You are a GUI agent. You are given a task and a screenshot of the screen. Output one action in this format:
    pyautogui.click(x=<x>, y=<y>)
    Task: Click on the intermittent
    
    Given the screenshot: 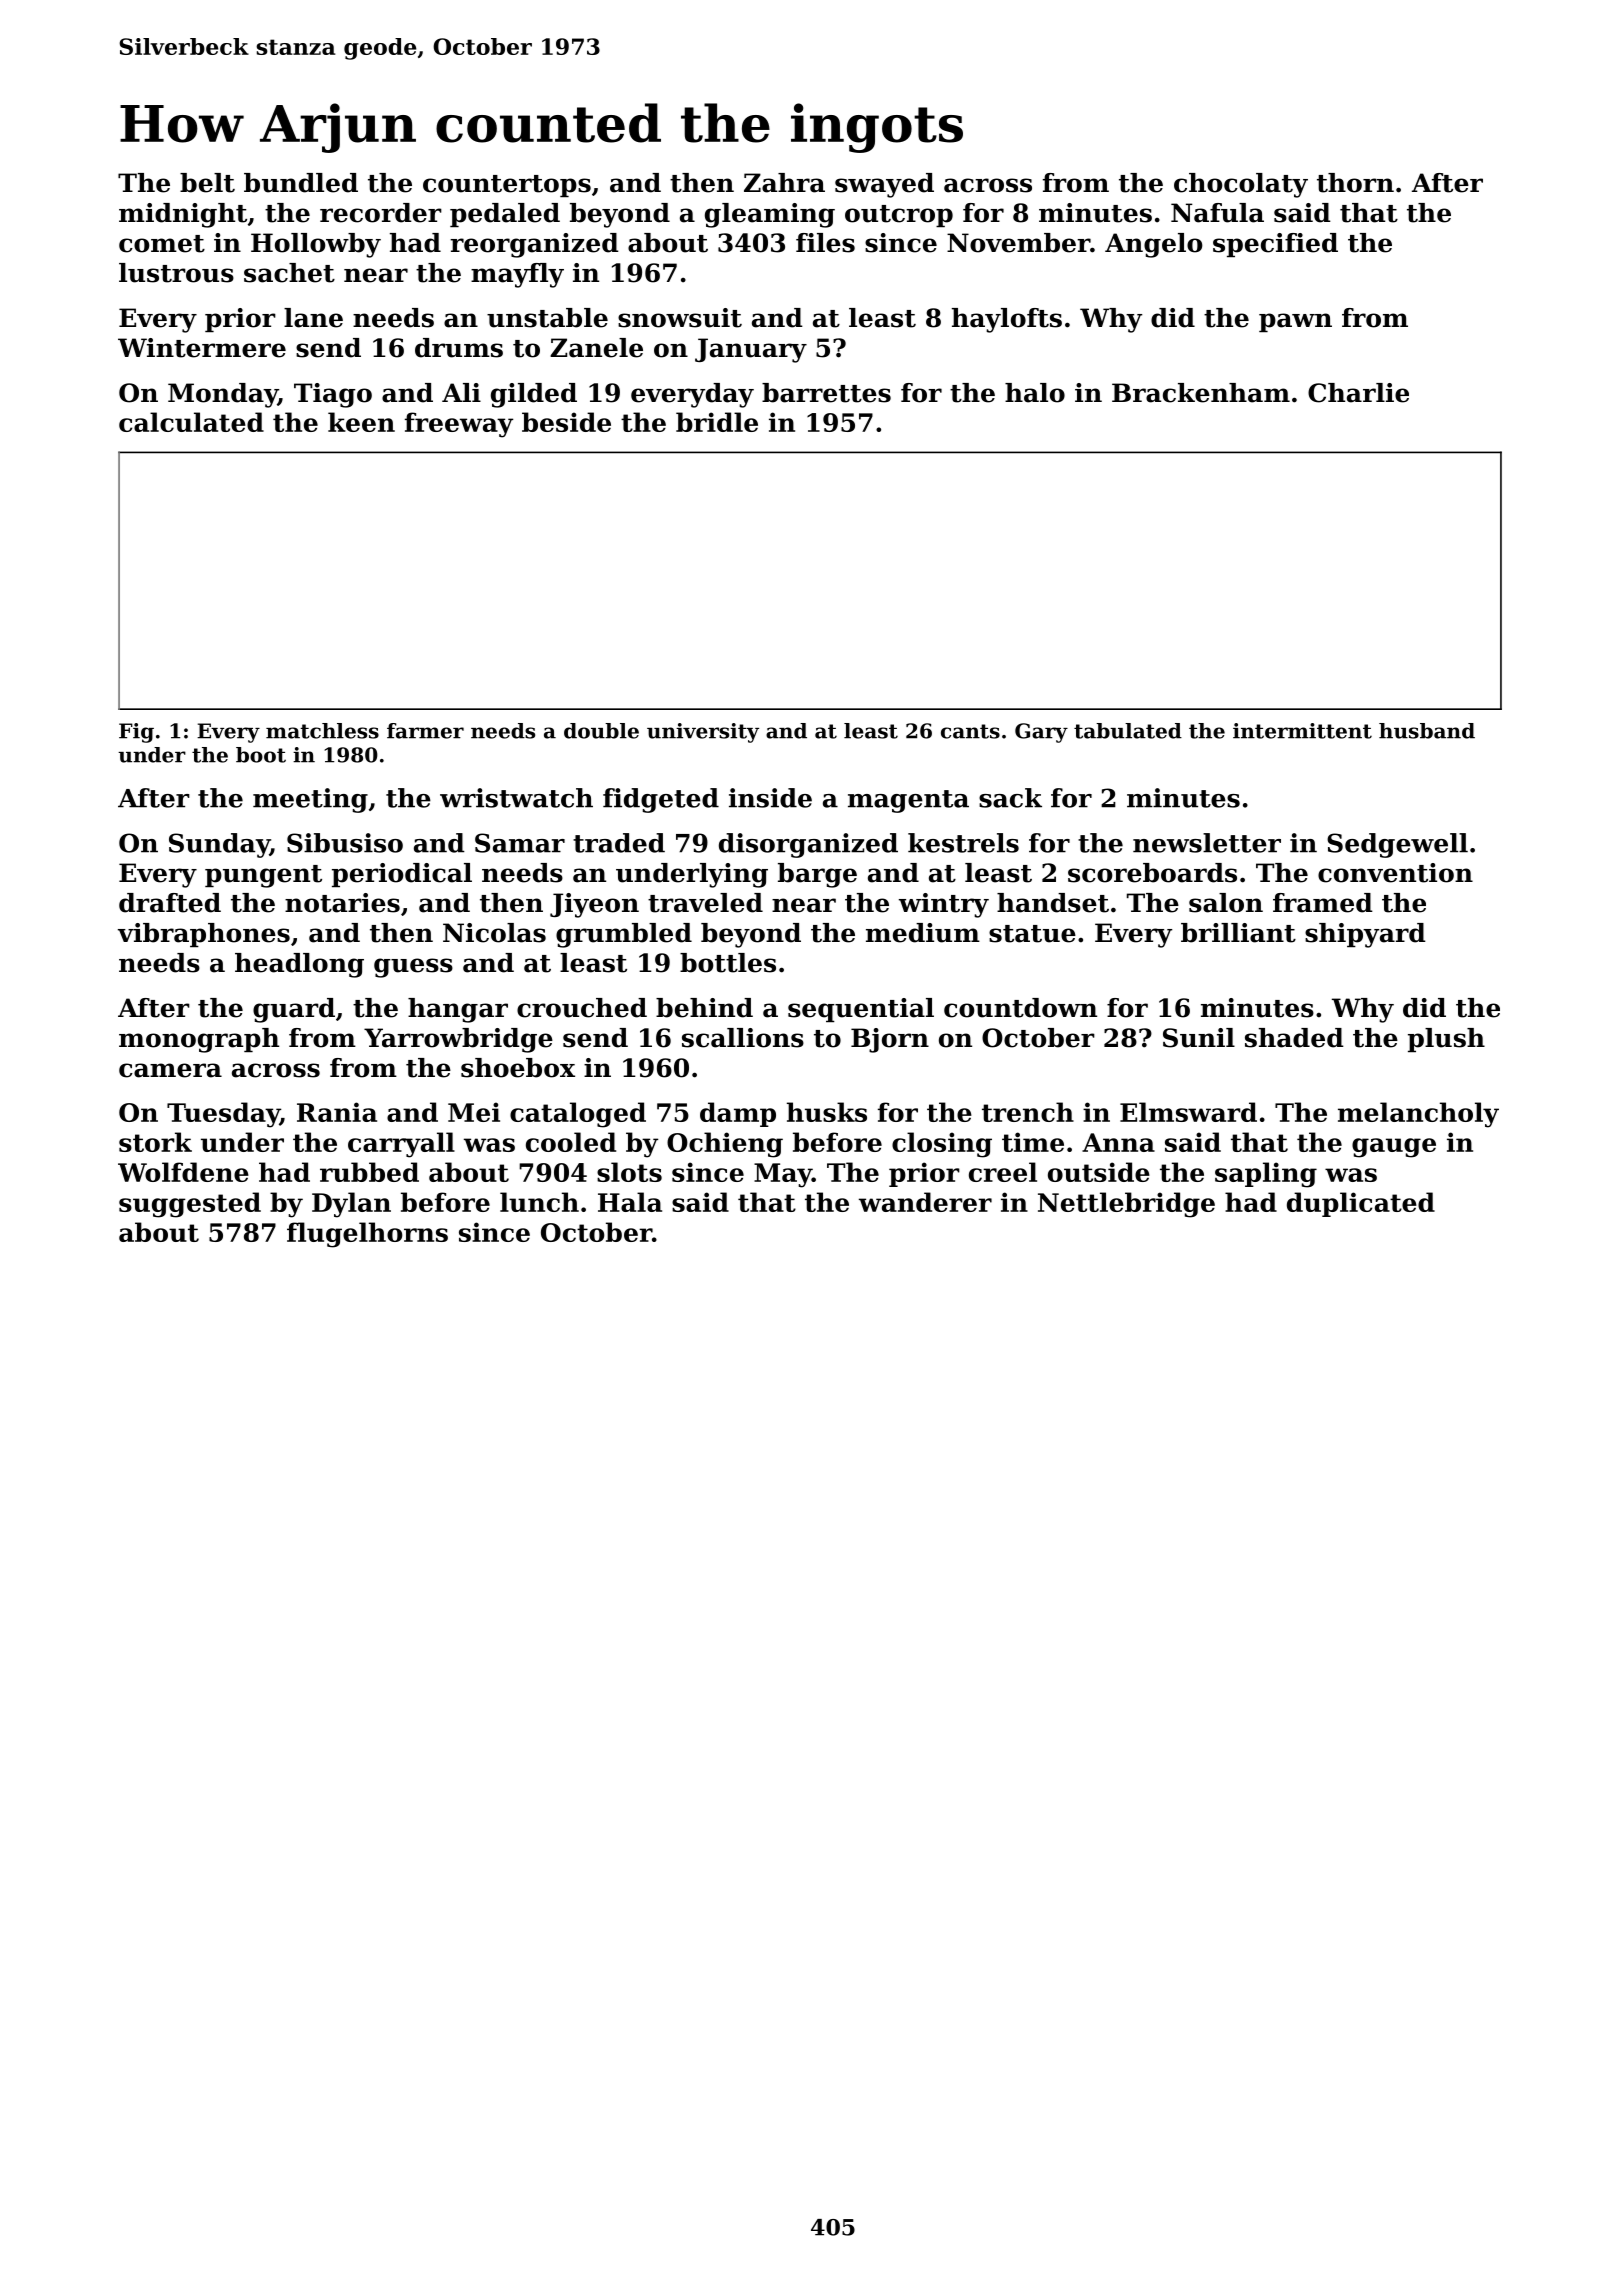 What is the action you would take?
    pyautogui.click(x=1302, y=731)
